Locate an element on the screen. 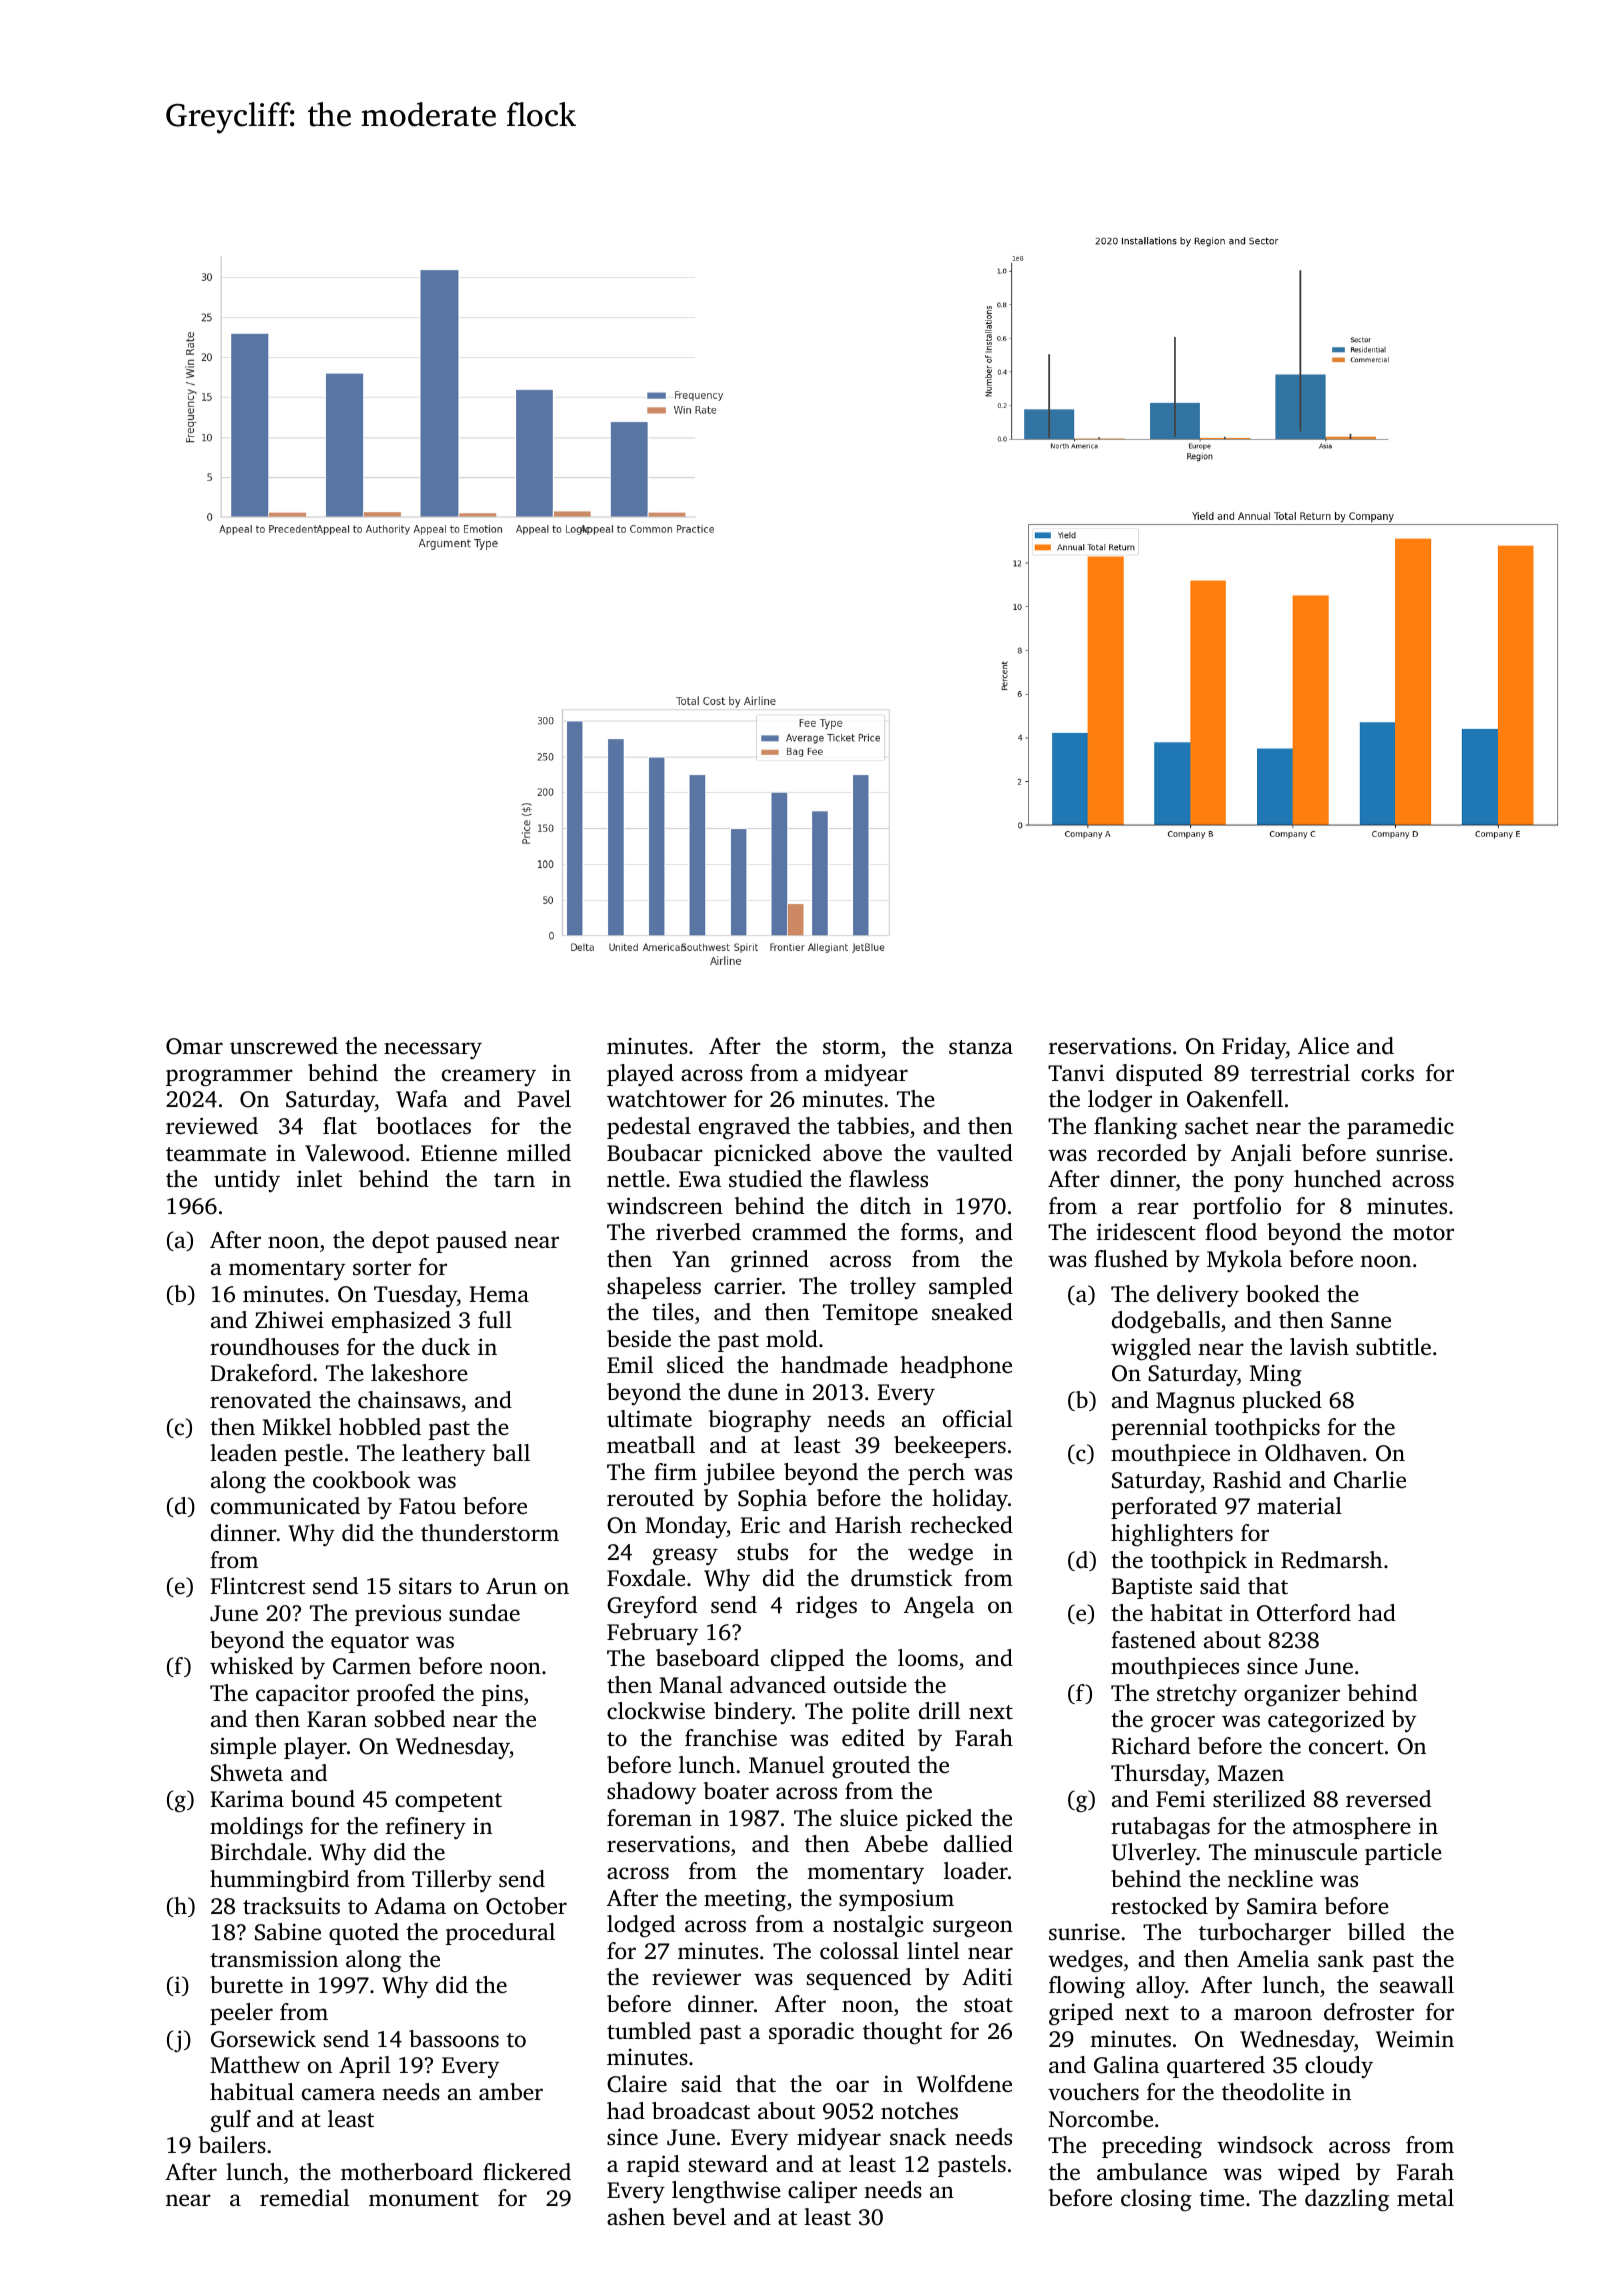  unscrewed is located at coordinates (284, 1046).
